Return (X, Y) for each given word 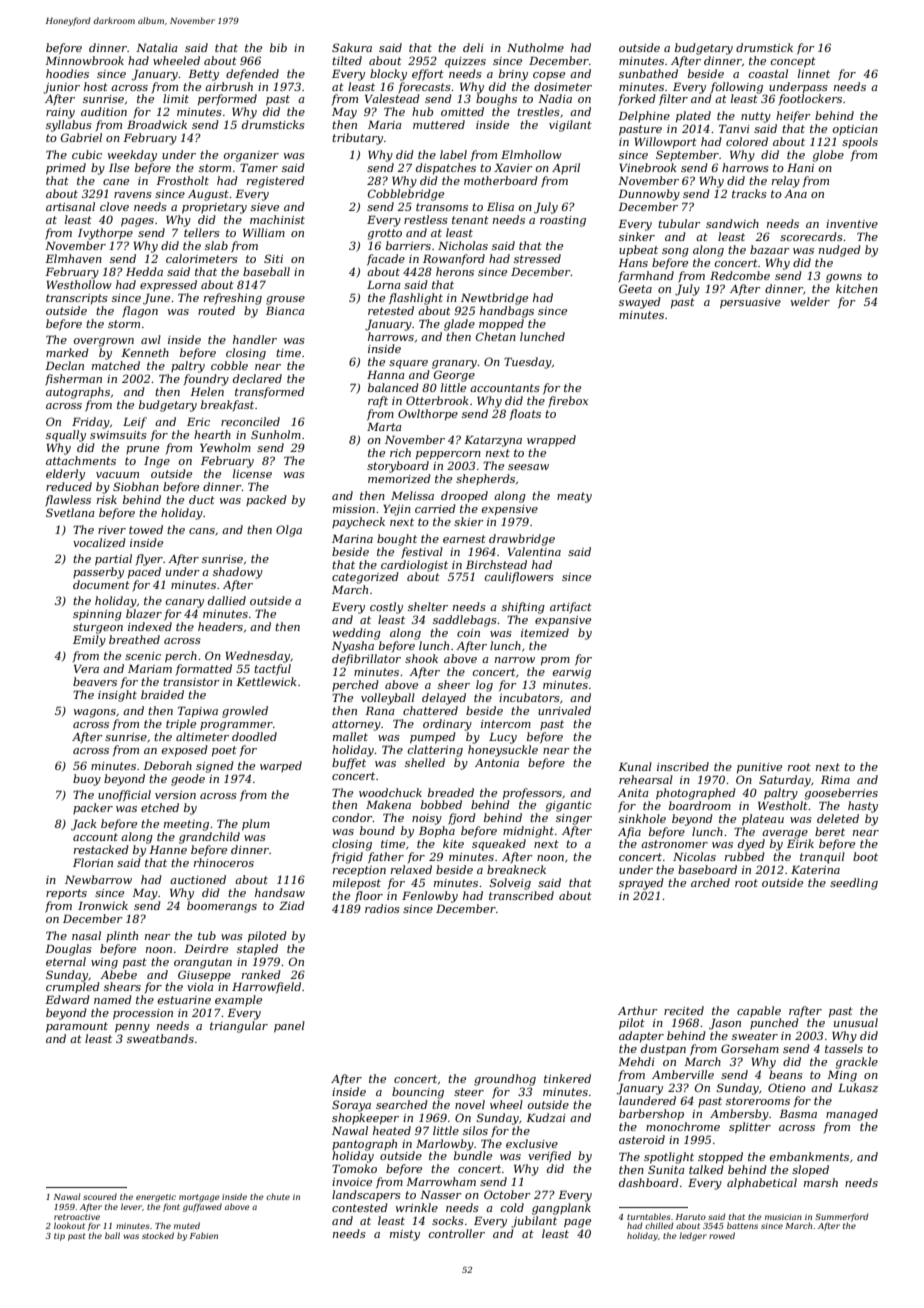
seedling (854, 884)
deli (473, 47)
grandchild (209, 838)
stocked (158, 1235)
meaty (574, 497)
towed (146, 529)
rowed (722, 1235)
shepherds (485, 479)
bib (278, 47)
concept (793, 62)
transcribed (521, 895)
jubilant (534, 1222)
